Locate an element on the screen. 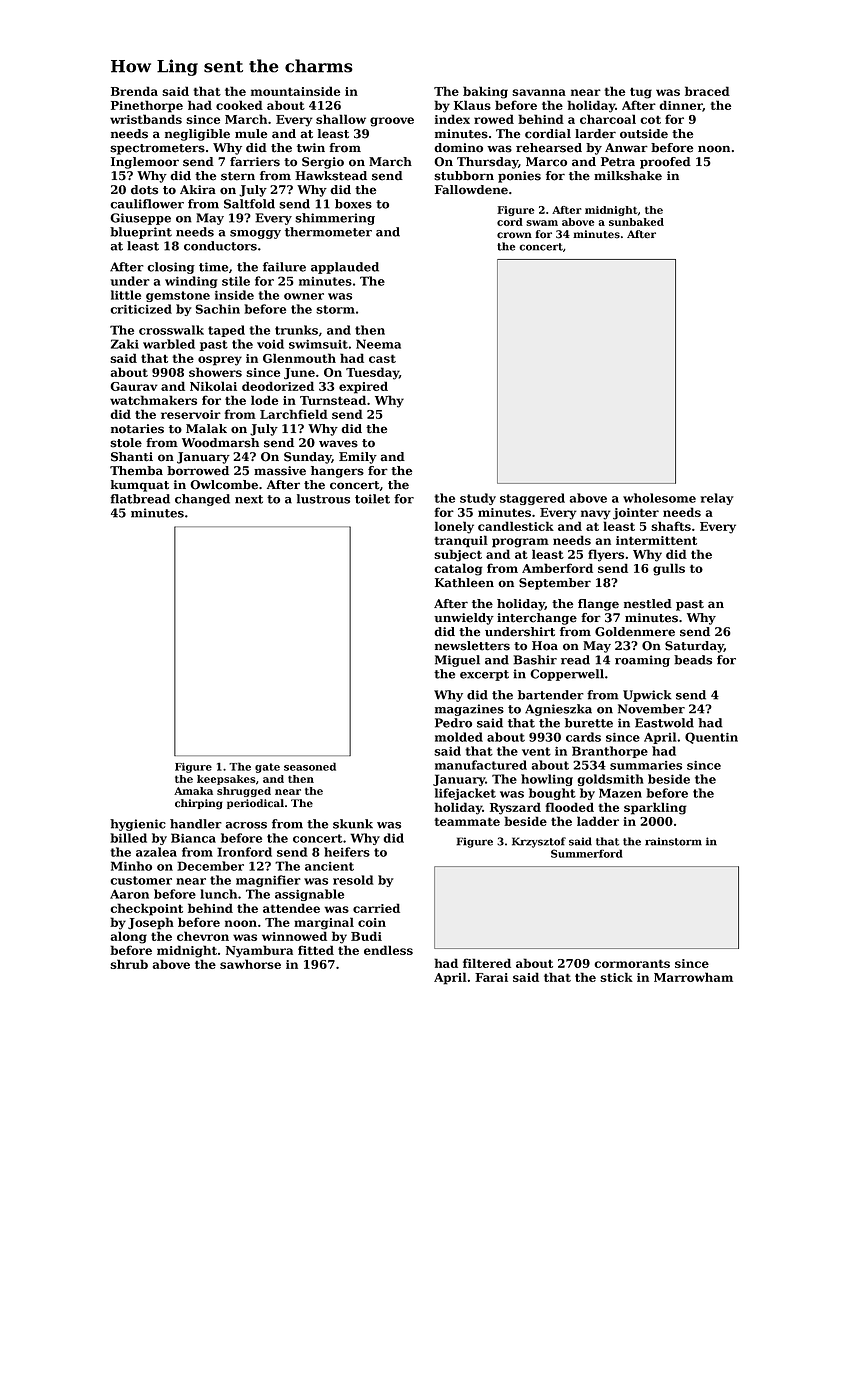 Image resolution: width=849 pixels, height=1400 pixels. Brenda is located at coordinates (134, 91).
